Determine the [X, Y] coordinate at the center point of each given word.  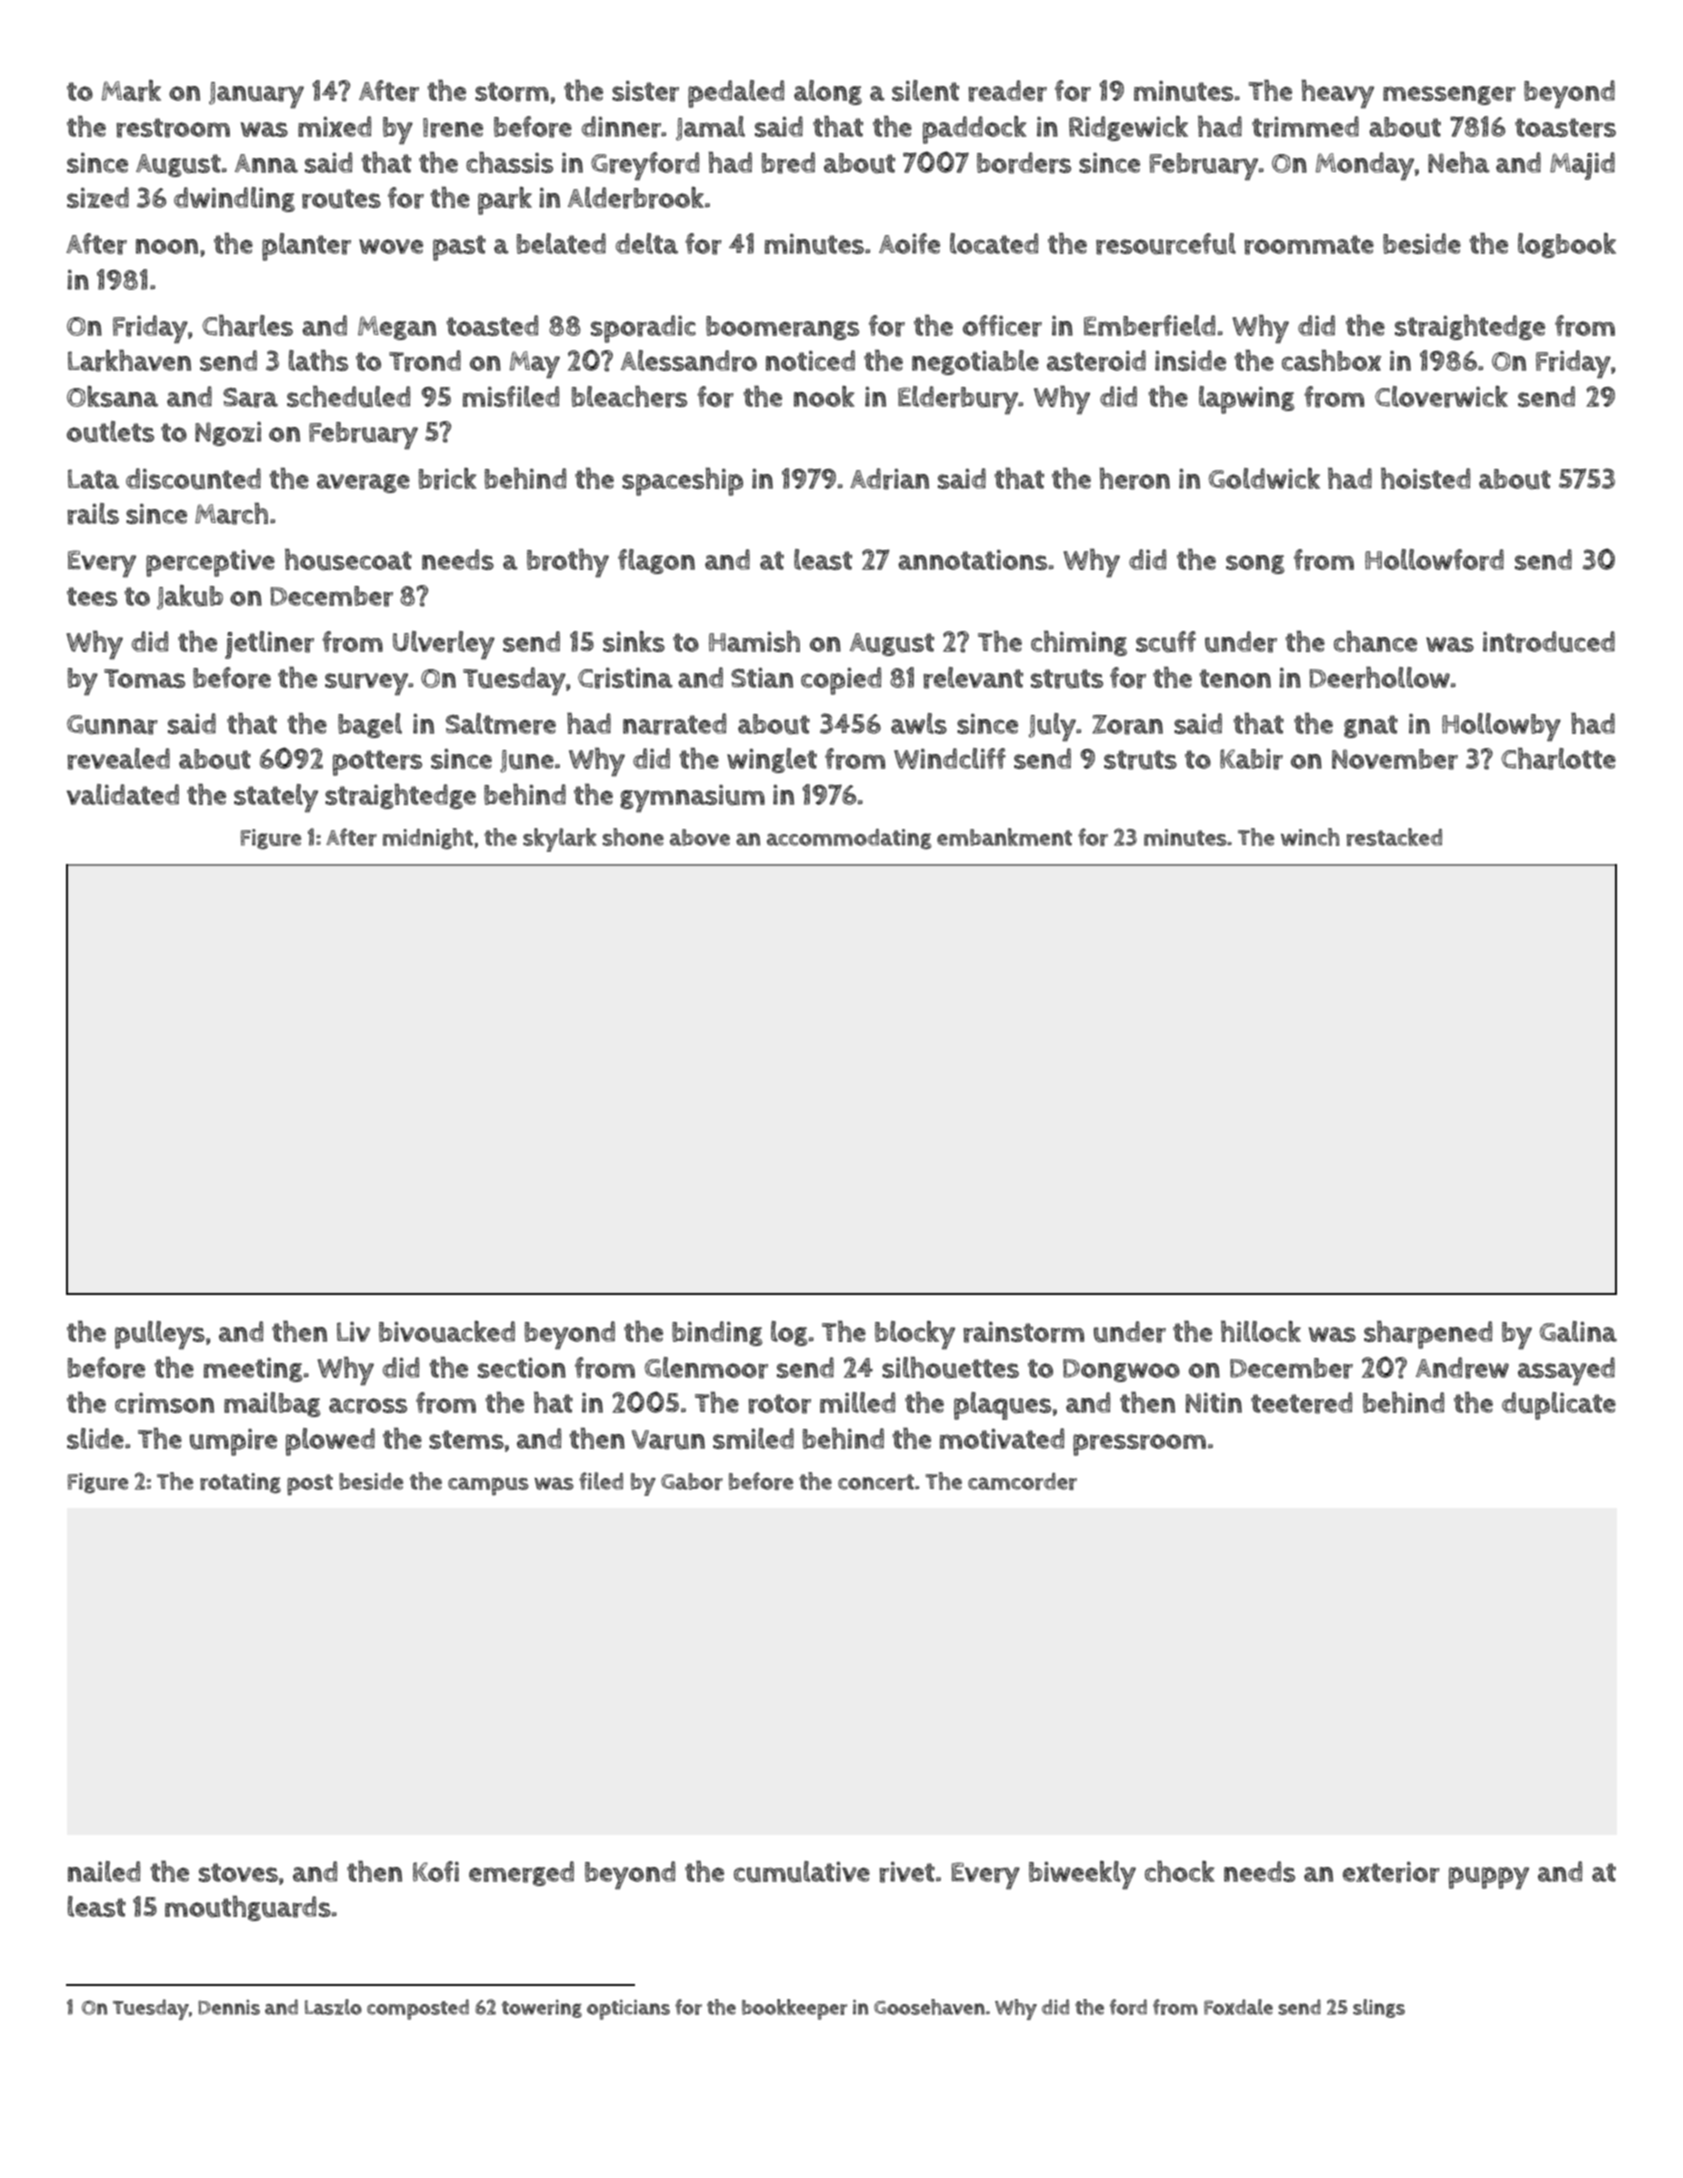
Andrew [1462, 1368]
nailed [104, 1871]
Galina [1578, 1331]
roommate [1309, 245]
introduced [1549, 642]
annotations [972, 560]
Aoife [909, 243]
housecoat [348, 559]
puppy [1489, 1878]
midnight [428, 839]
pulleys [160, 1335]
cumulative [802, 1872]
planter [306, 247]
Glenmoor [706, 1368]
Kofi [436, 1871]
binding [717, 1333]
